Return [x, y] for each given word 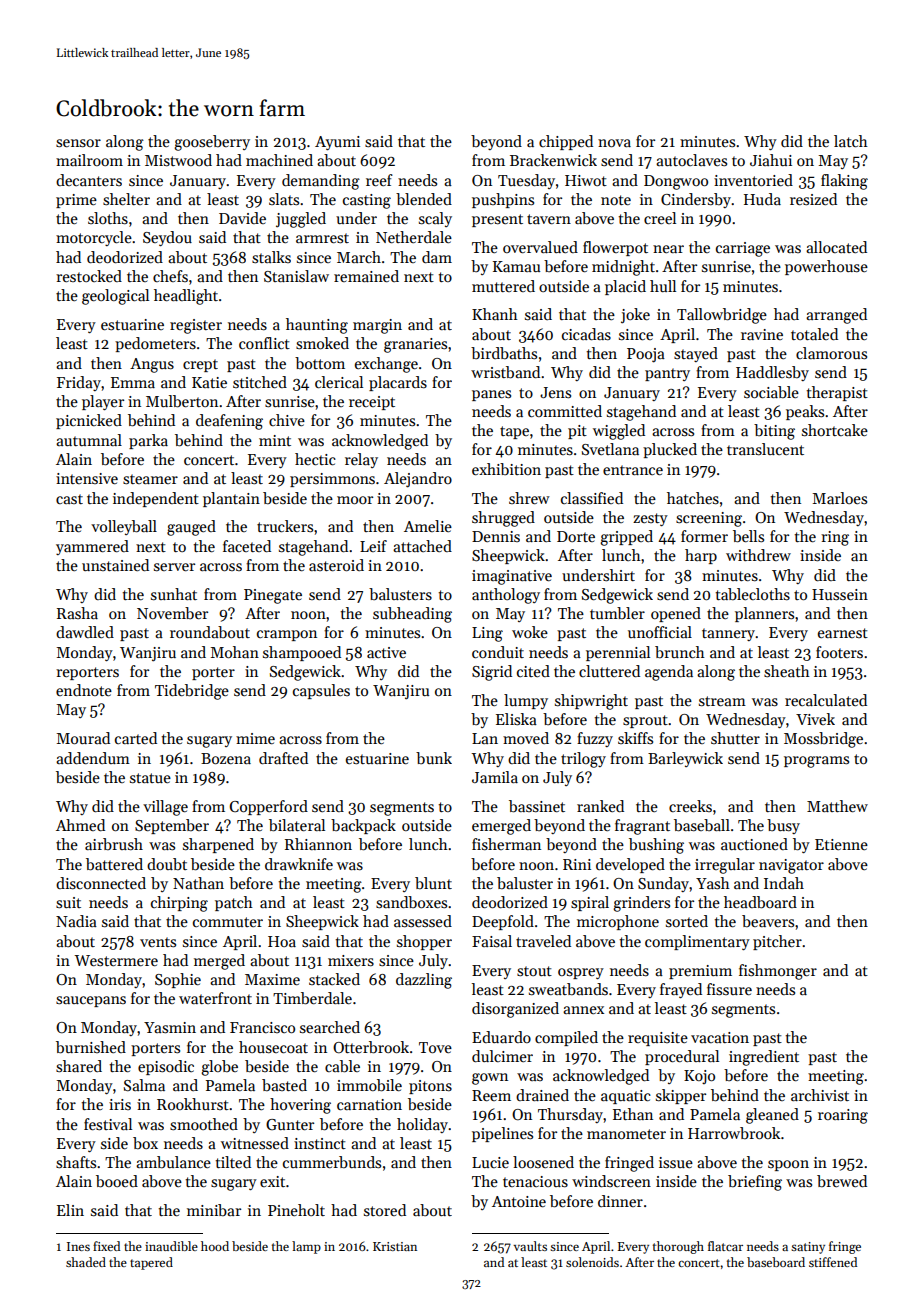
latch [851, 141]
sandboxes [411, 902]
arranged [836, 316]
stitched [260, 382]
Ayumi [337, 143]
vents [158, 942]
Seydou [167, 238]
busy [783, 826]
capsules [321, 691]
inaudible [171, 1246]
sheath [787, 671]
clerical [339, 382]
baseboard [776, 1262]
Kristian [395, 1246]
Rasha [77, 613]
